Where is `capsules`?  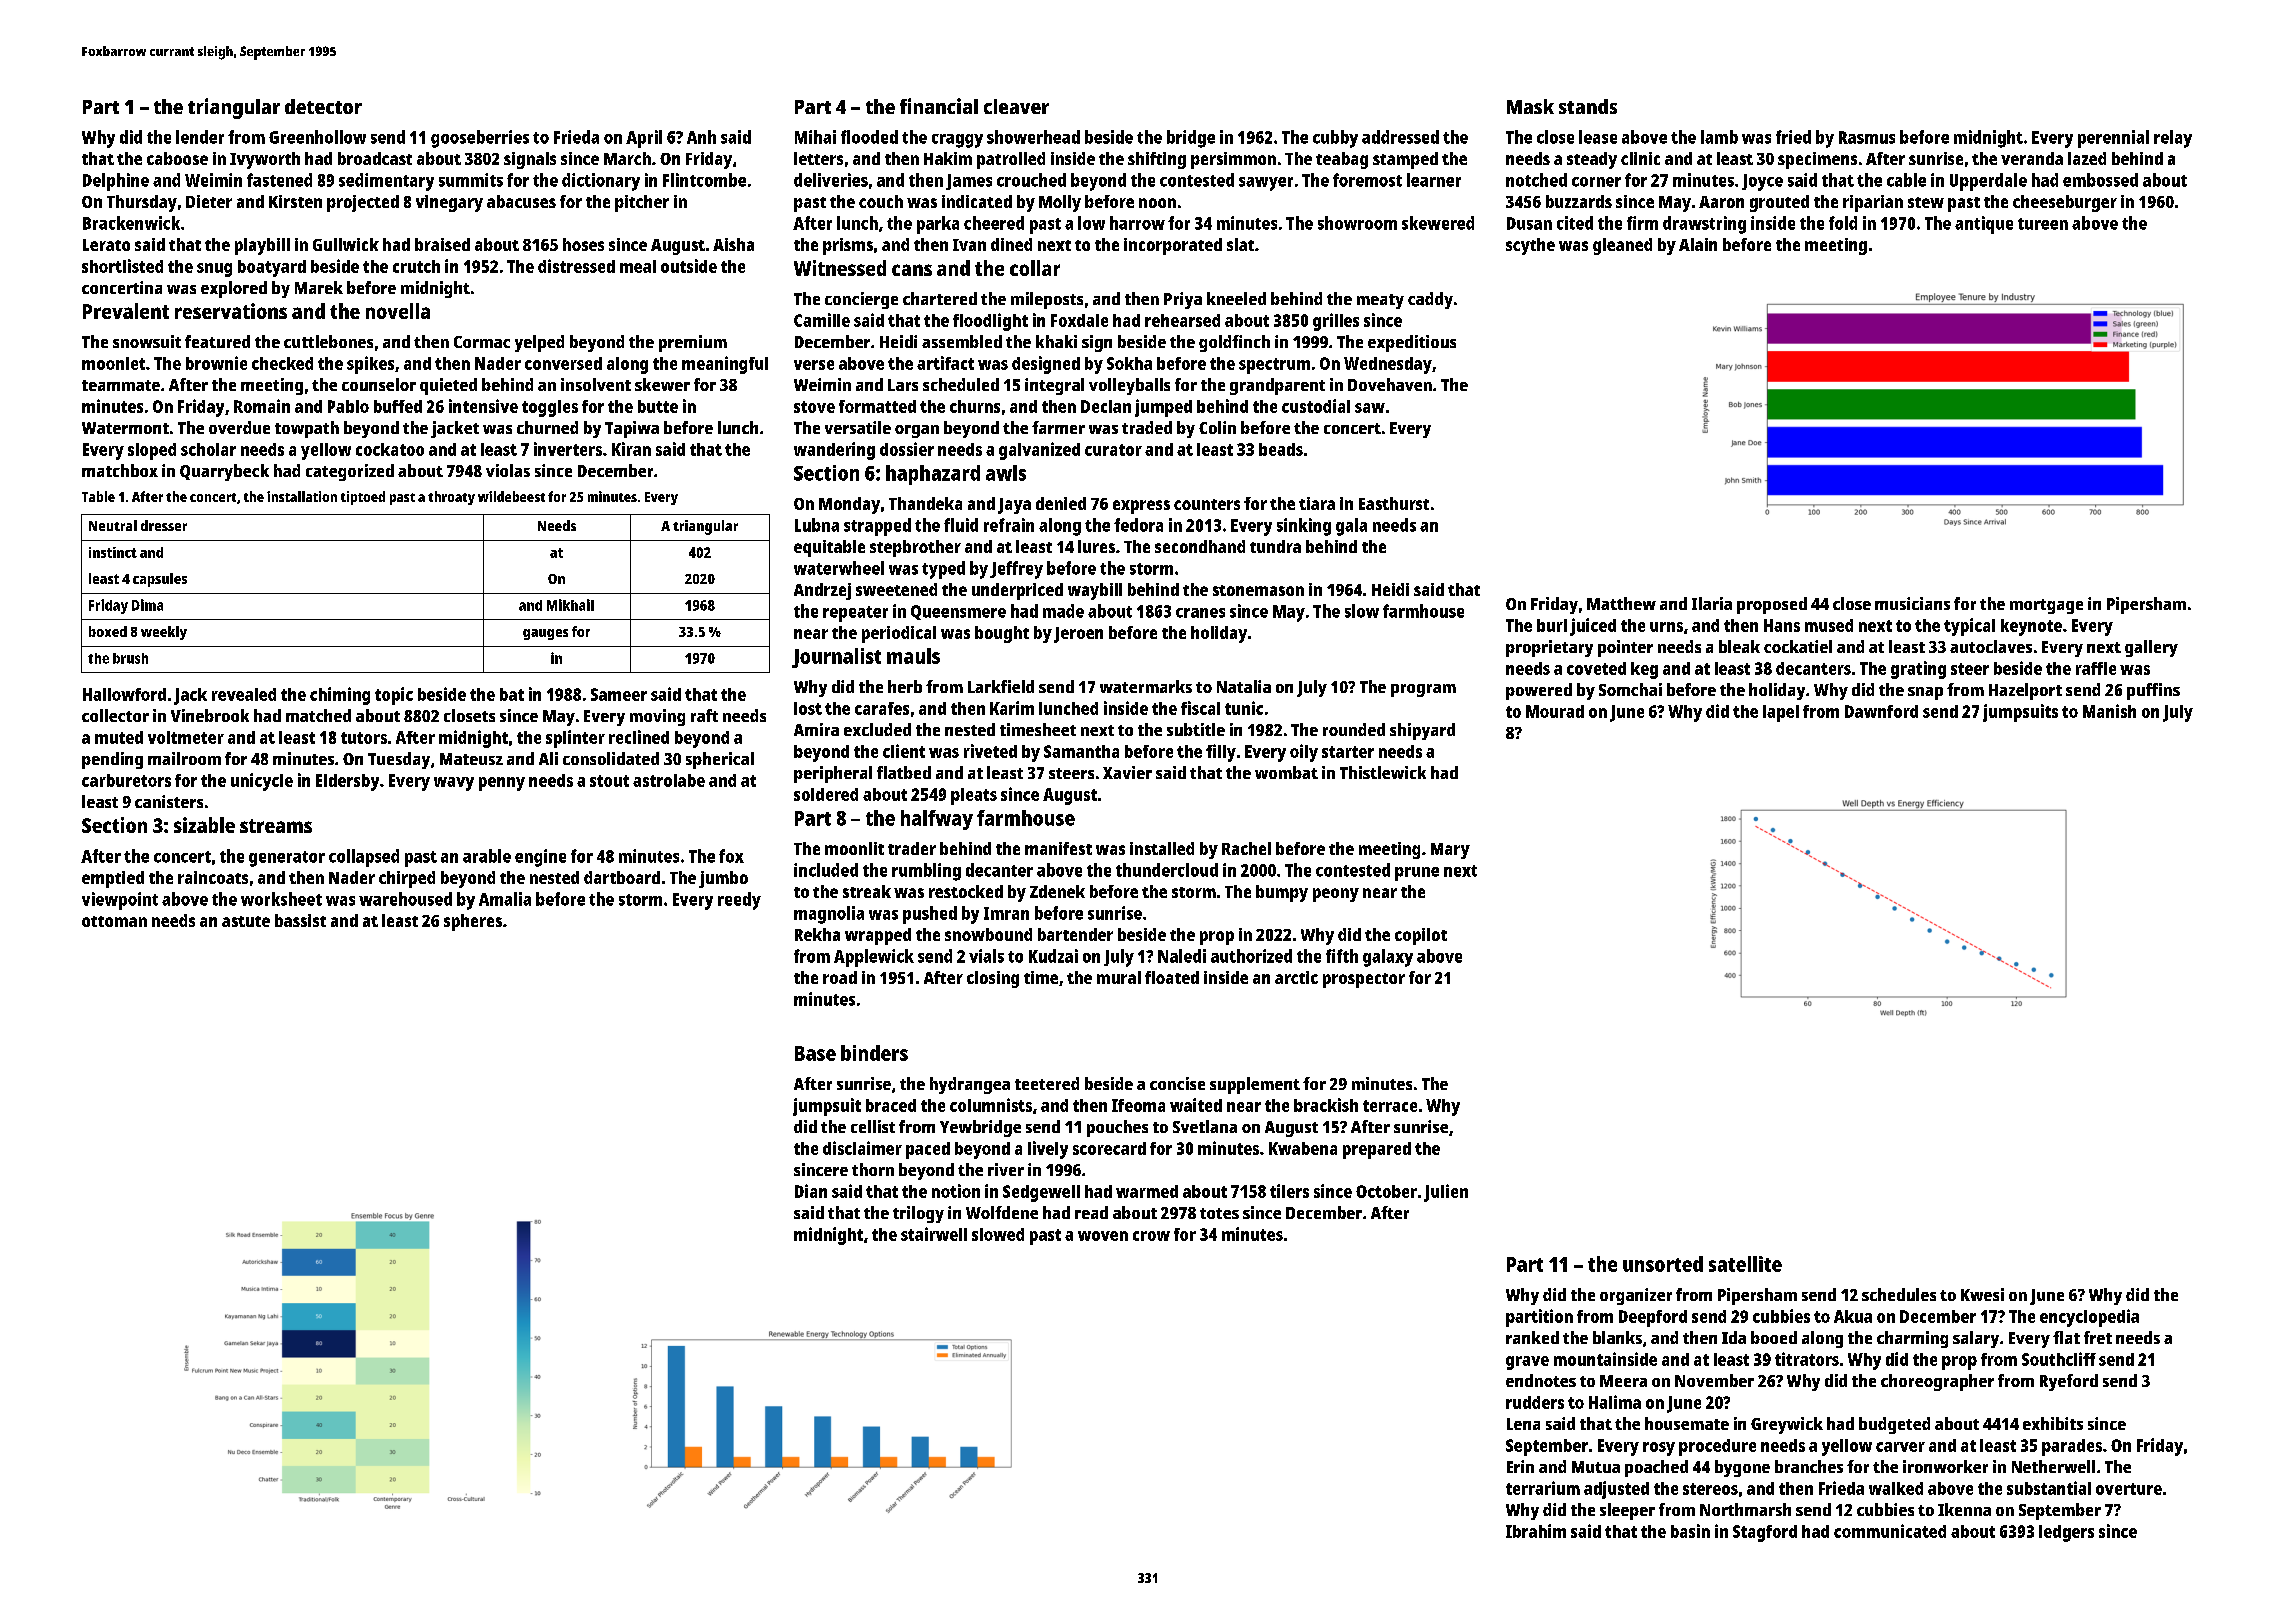
capsules is located at coordinates (160, 580).
